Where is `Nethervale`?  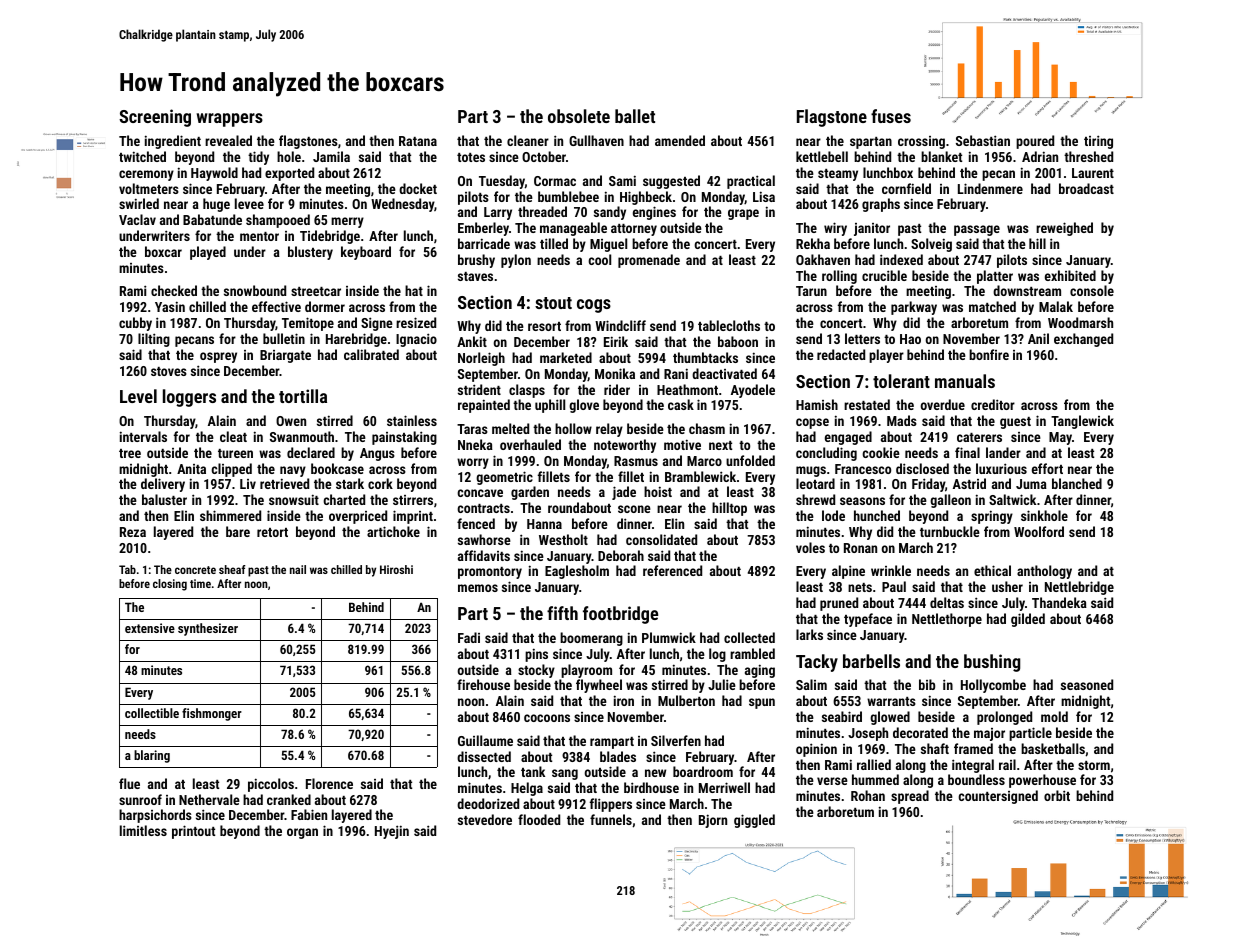
Nethervale is located at coordinates (209, 799).
